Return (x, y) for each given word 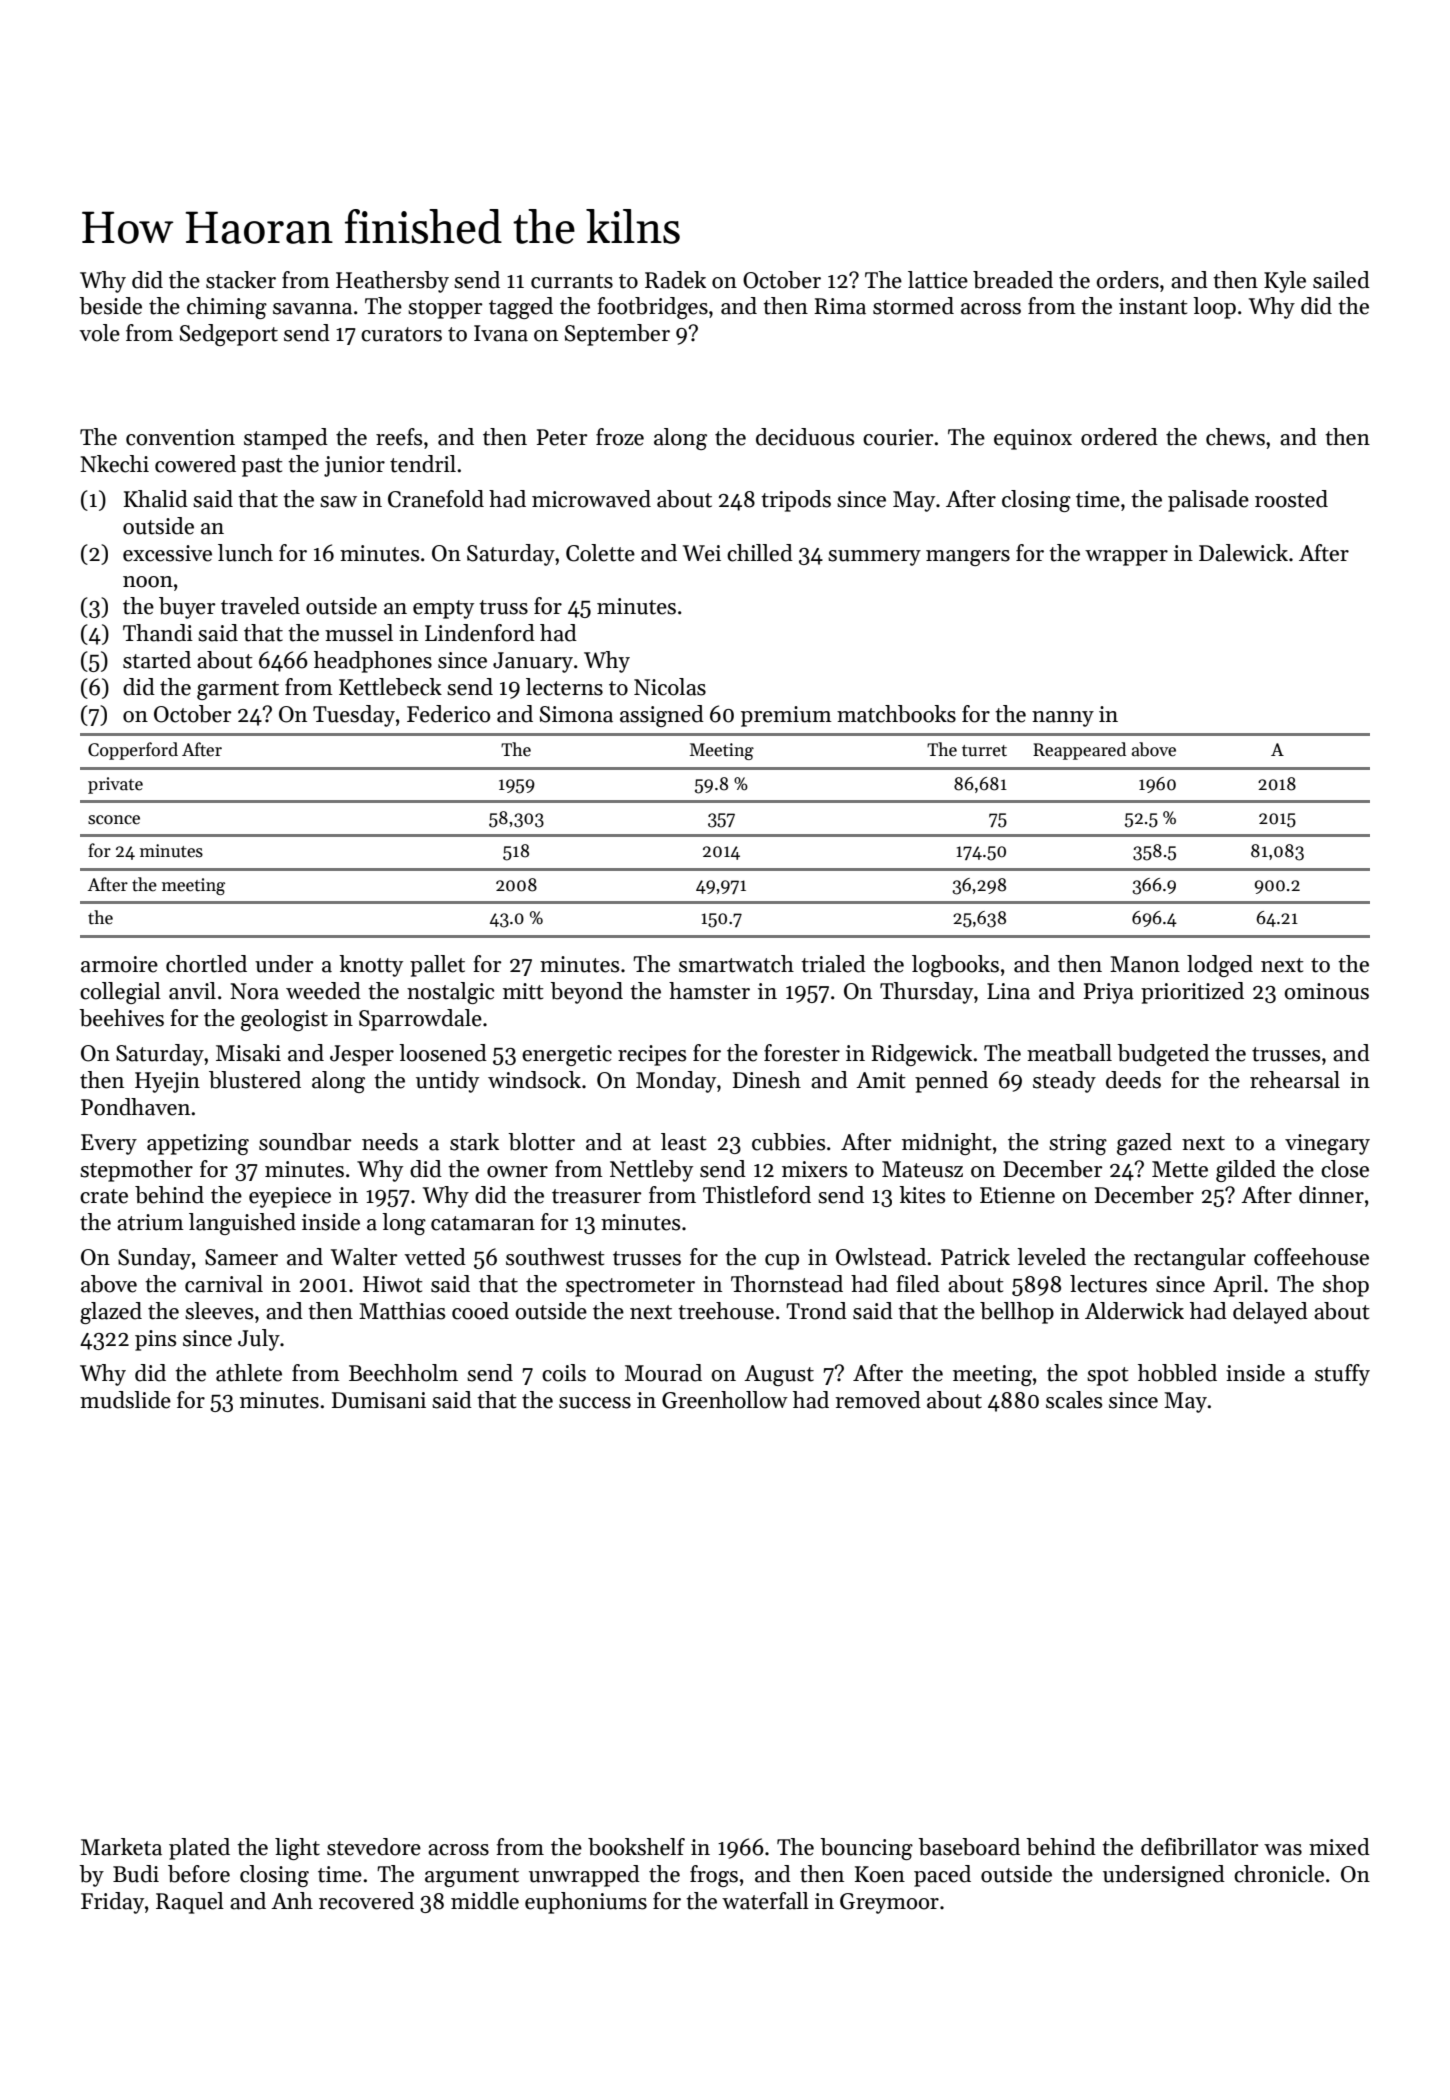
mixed (1339, 1847)
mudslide (125, 1400)
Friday (112, 1903)
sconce (114, 820)
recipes (652, 1055)
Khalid (156, 499)
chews (1235, 437)
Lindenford (480, 633)
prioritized (1192, 993)
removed (878, 1400)
